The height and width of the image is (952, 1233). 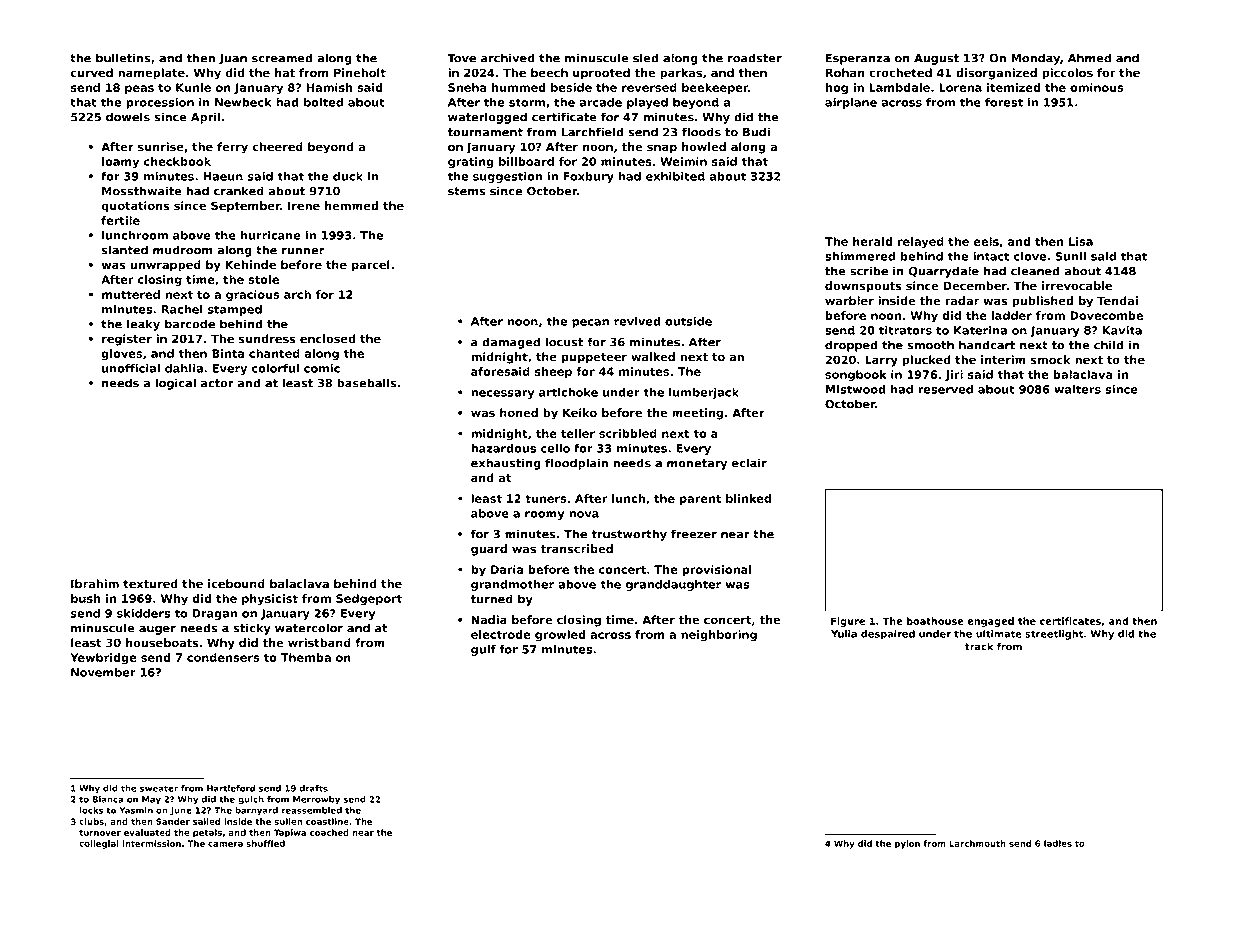 I want to click on Themba, so click(x=306, y=657).
